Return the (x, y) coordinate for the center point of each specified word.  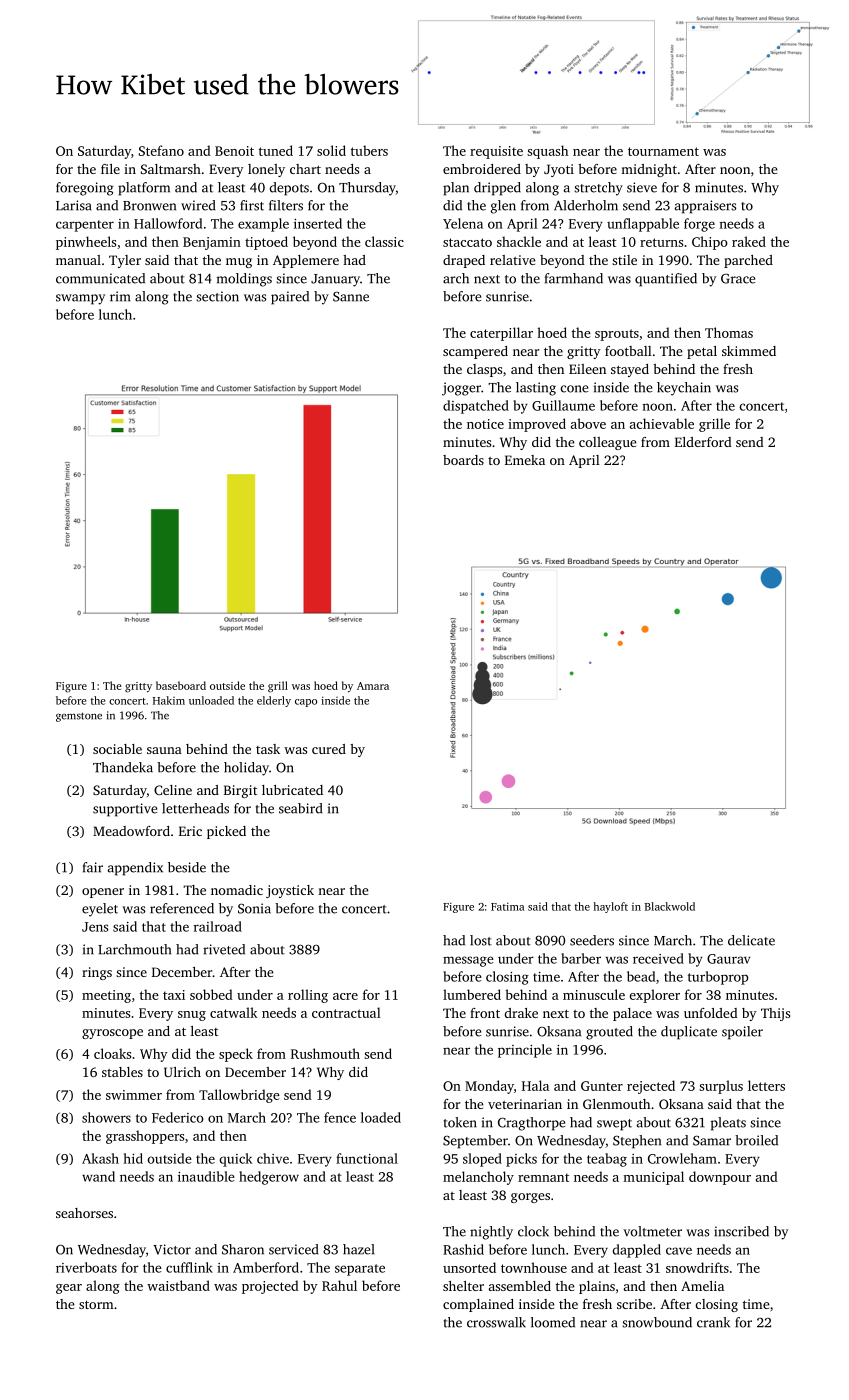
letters (766, 1085)
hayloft (610, 907)
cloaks (112, 1053)
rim (120, 296)
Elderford (703, 442)
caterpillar (501, 334)
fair (93, 867)
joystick (290, 891)
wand (98, 1176)
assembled (520, 1286)
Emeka (525, 460)
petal (702, 352)
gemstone (79, 717)
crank (713, 1322)
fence (340, 1117)
